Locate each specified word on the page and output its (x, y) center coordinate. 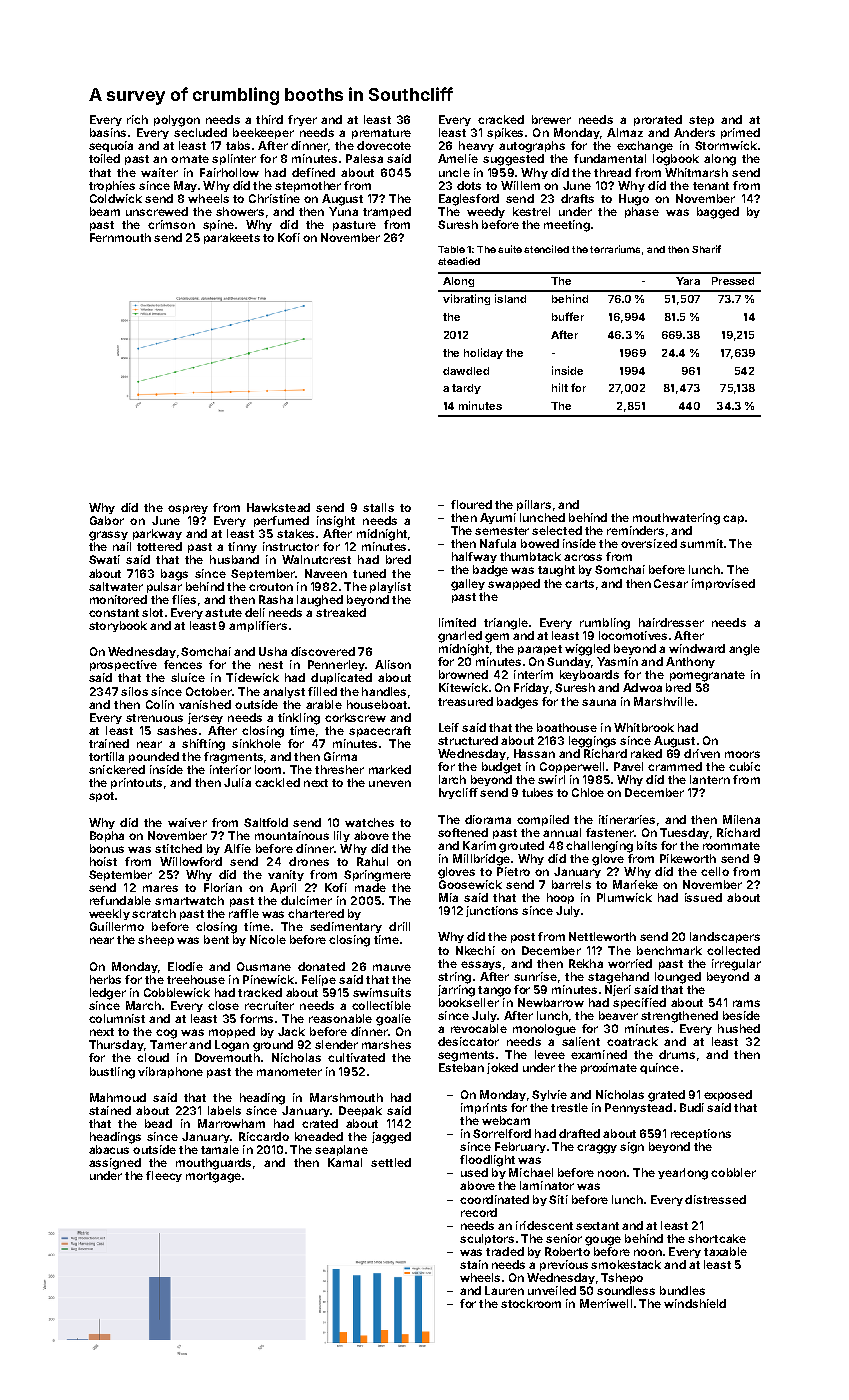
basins (108, 132)
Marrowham (231, 1123)
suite (510, 249)
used (474, 1172)
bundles (682, 1290)
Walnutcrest (316, 559)
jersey (205, 718)
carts (579, 584)
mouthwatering (676, 519)
